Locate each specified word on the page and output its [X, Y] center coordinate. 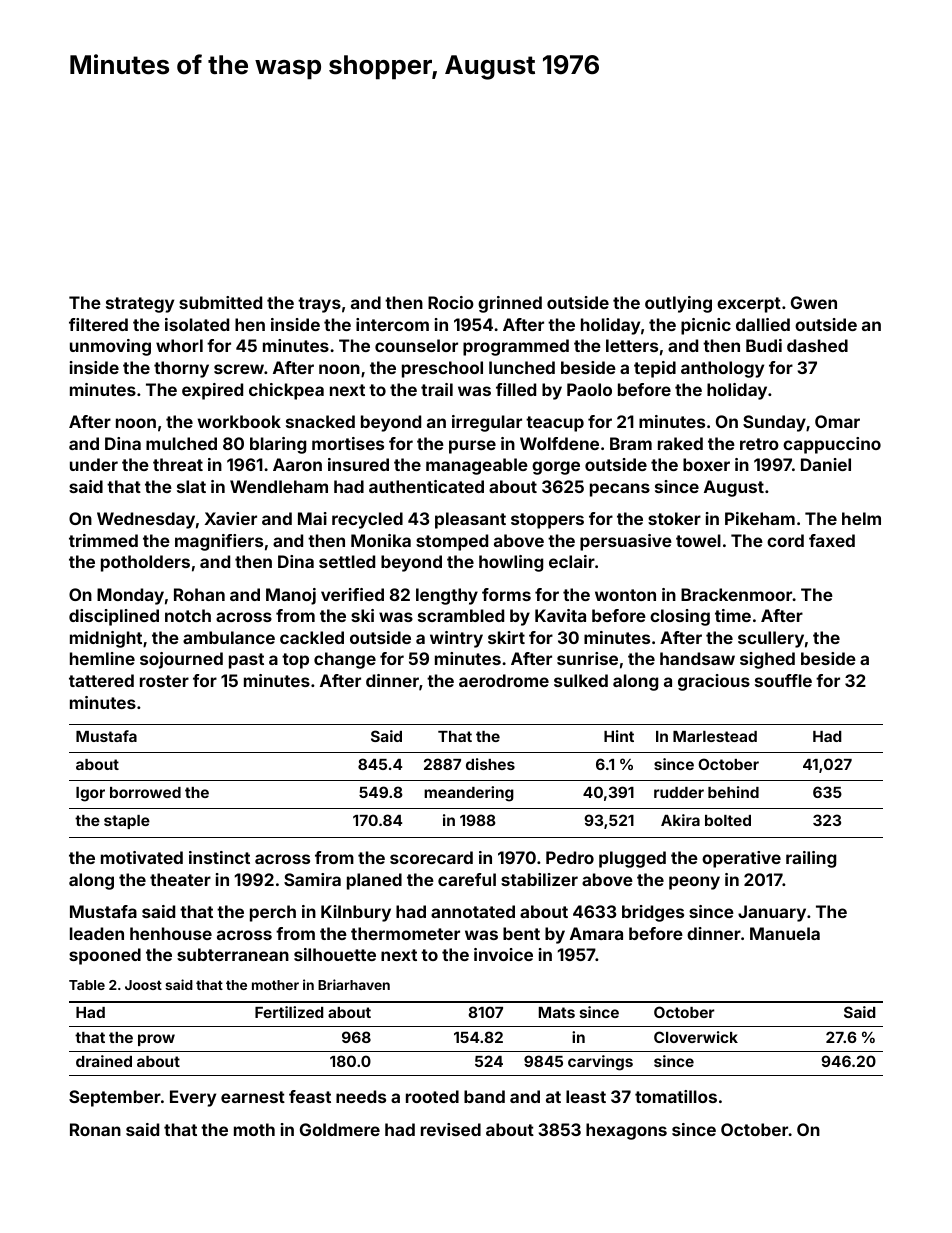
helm [861, 518]
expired [212, 391]
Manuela [785, 933]
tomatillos [676, 1096]
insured [358, 464]
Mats [557, 1012]
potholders [145, 563]
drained [104, 1061]
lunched [522, 367]
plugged [632, 859]
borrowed [145, 792]
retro [759, 444]
